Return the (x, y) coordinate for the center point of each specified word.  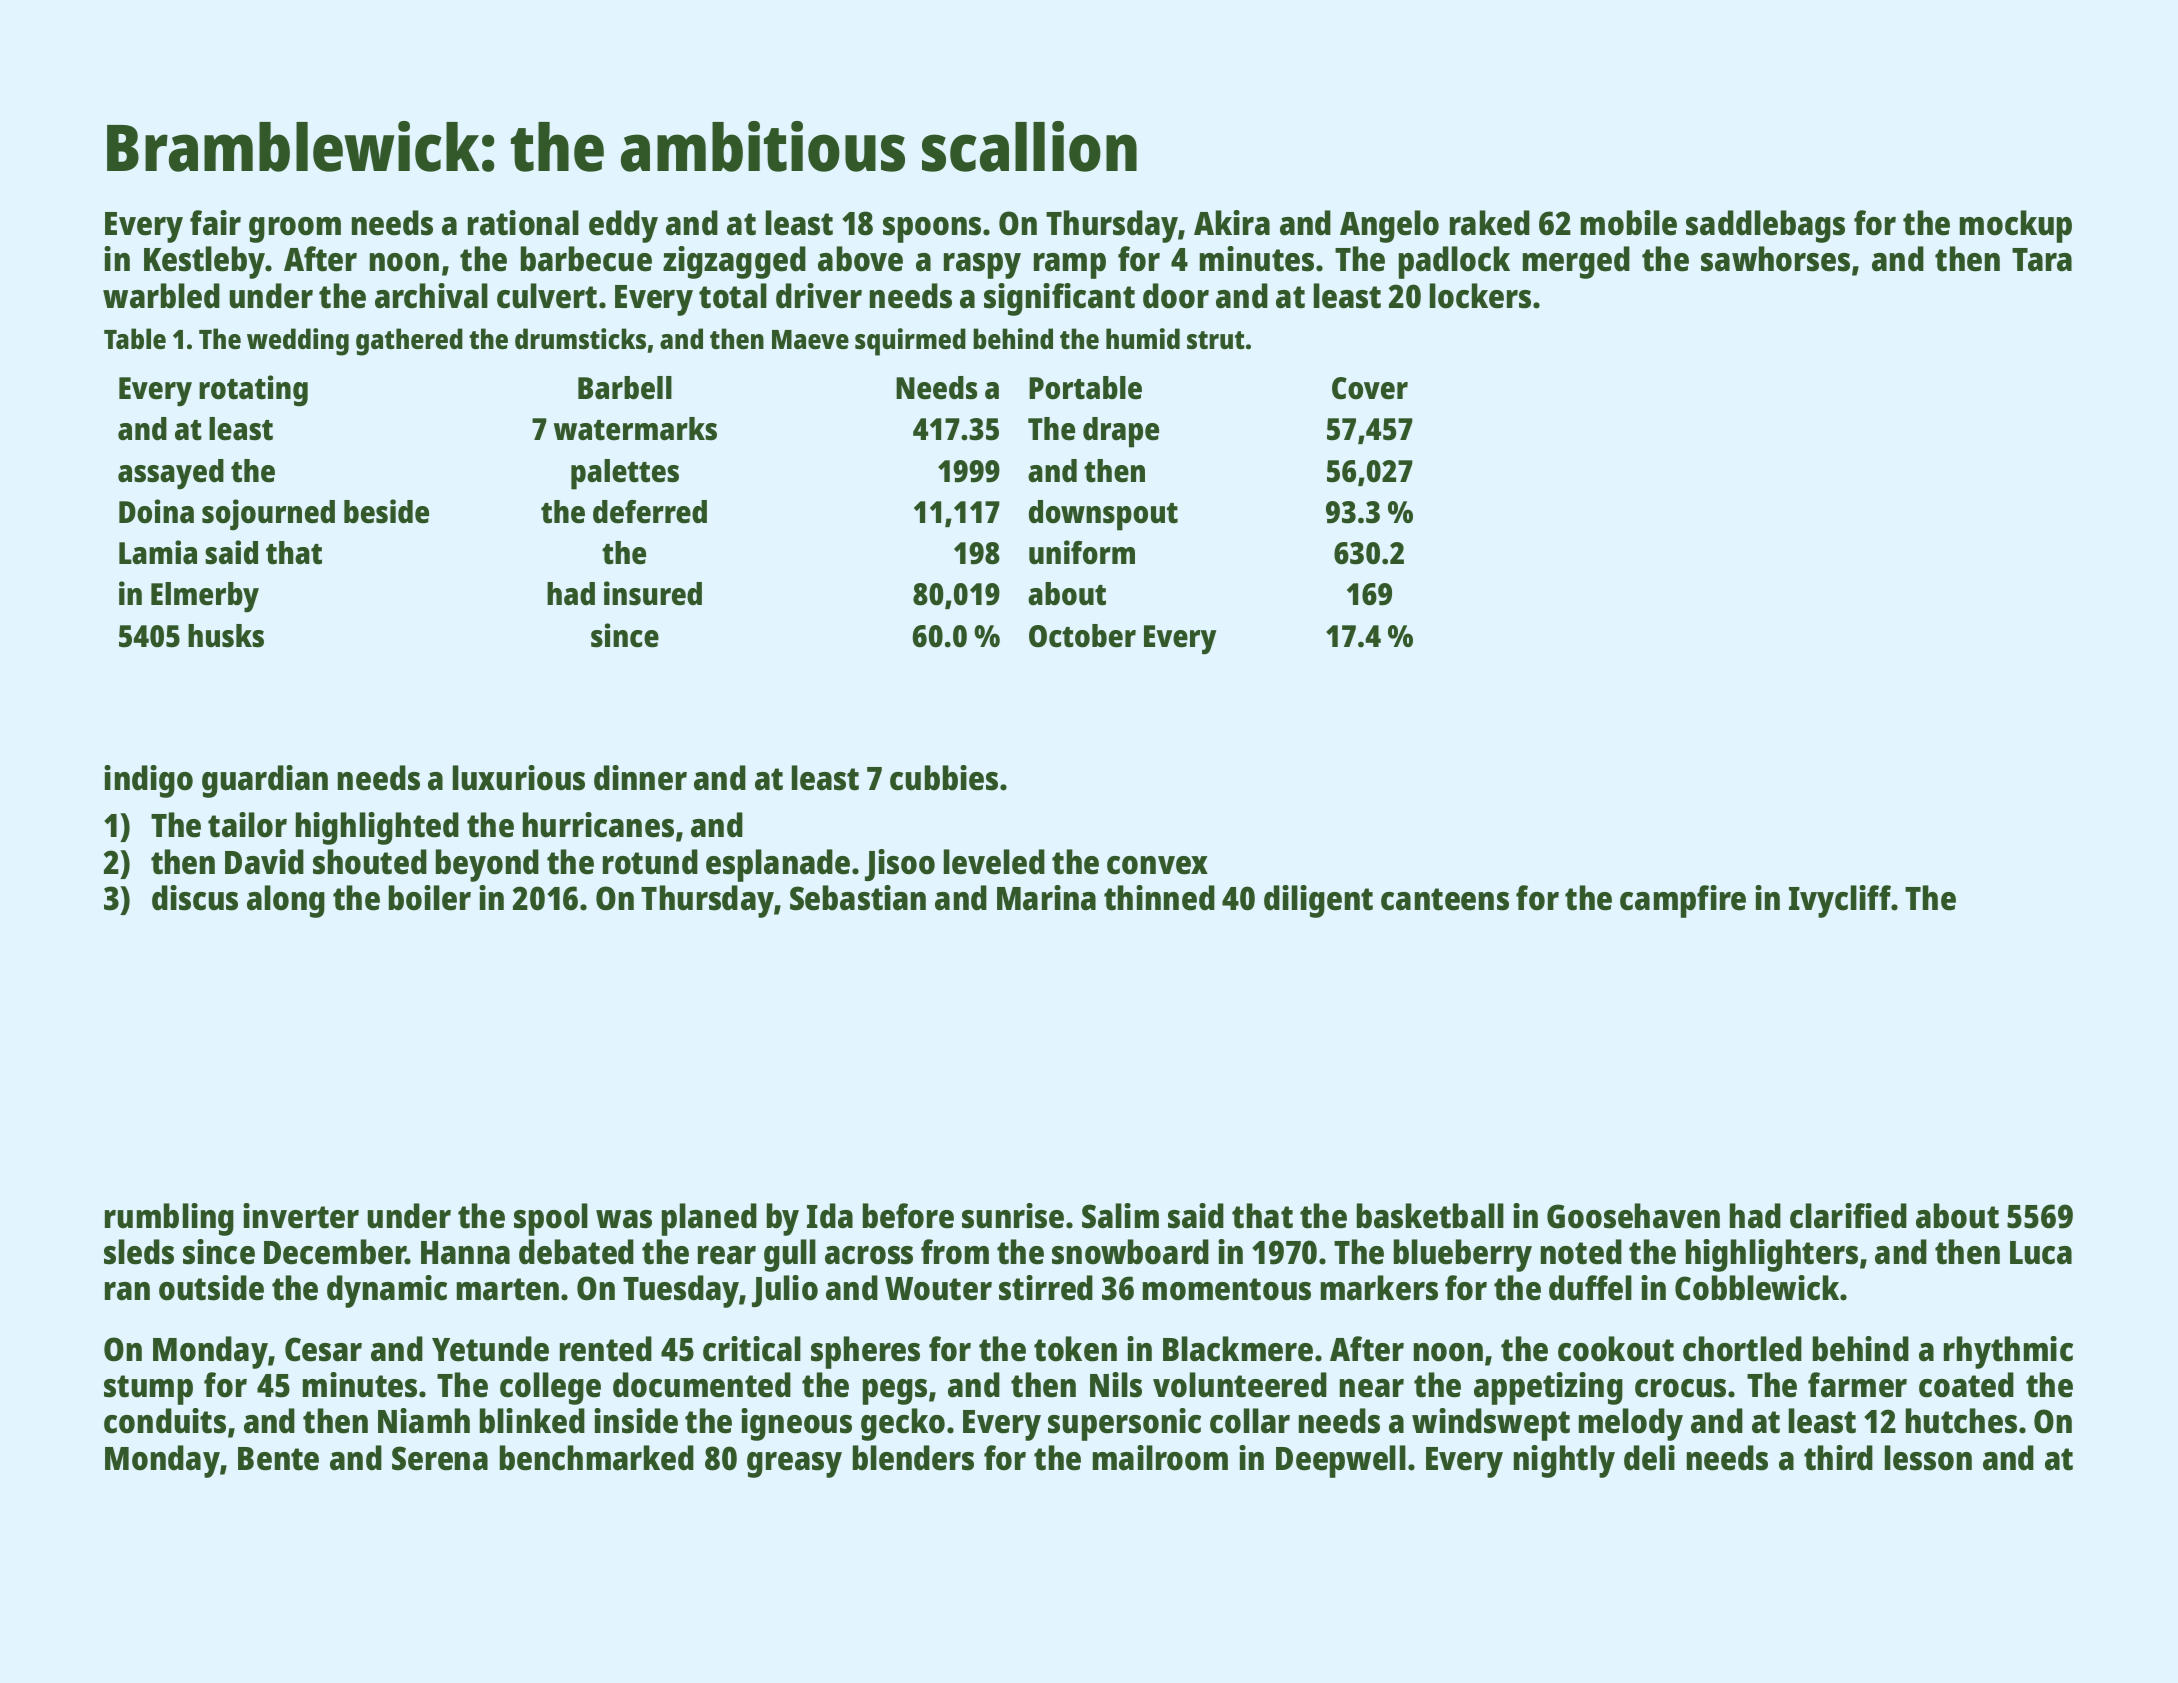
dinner (640, 778)
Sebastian (858, 898)
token (1075, 1349)
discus (195, 898)
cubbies (944, 778)
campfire (1683, 901)
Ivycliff (1840, 901)
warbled (161, 296)
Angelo (1389, 226)
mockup (2016, 226)
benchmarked (597, 1458)
